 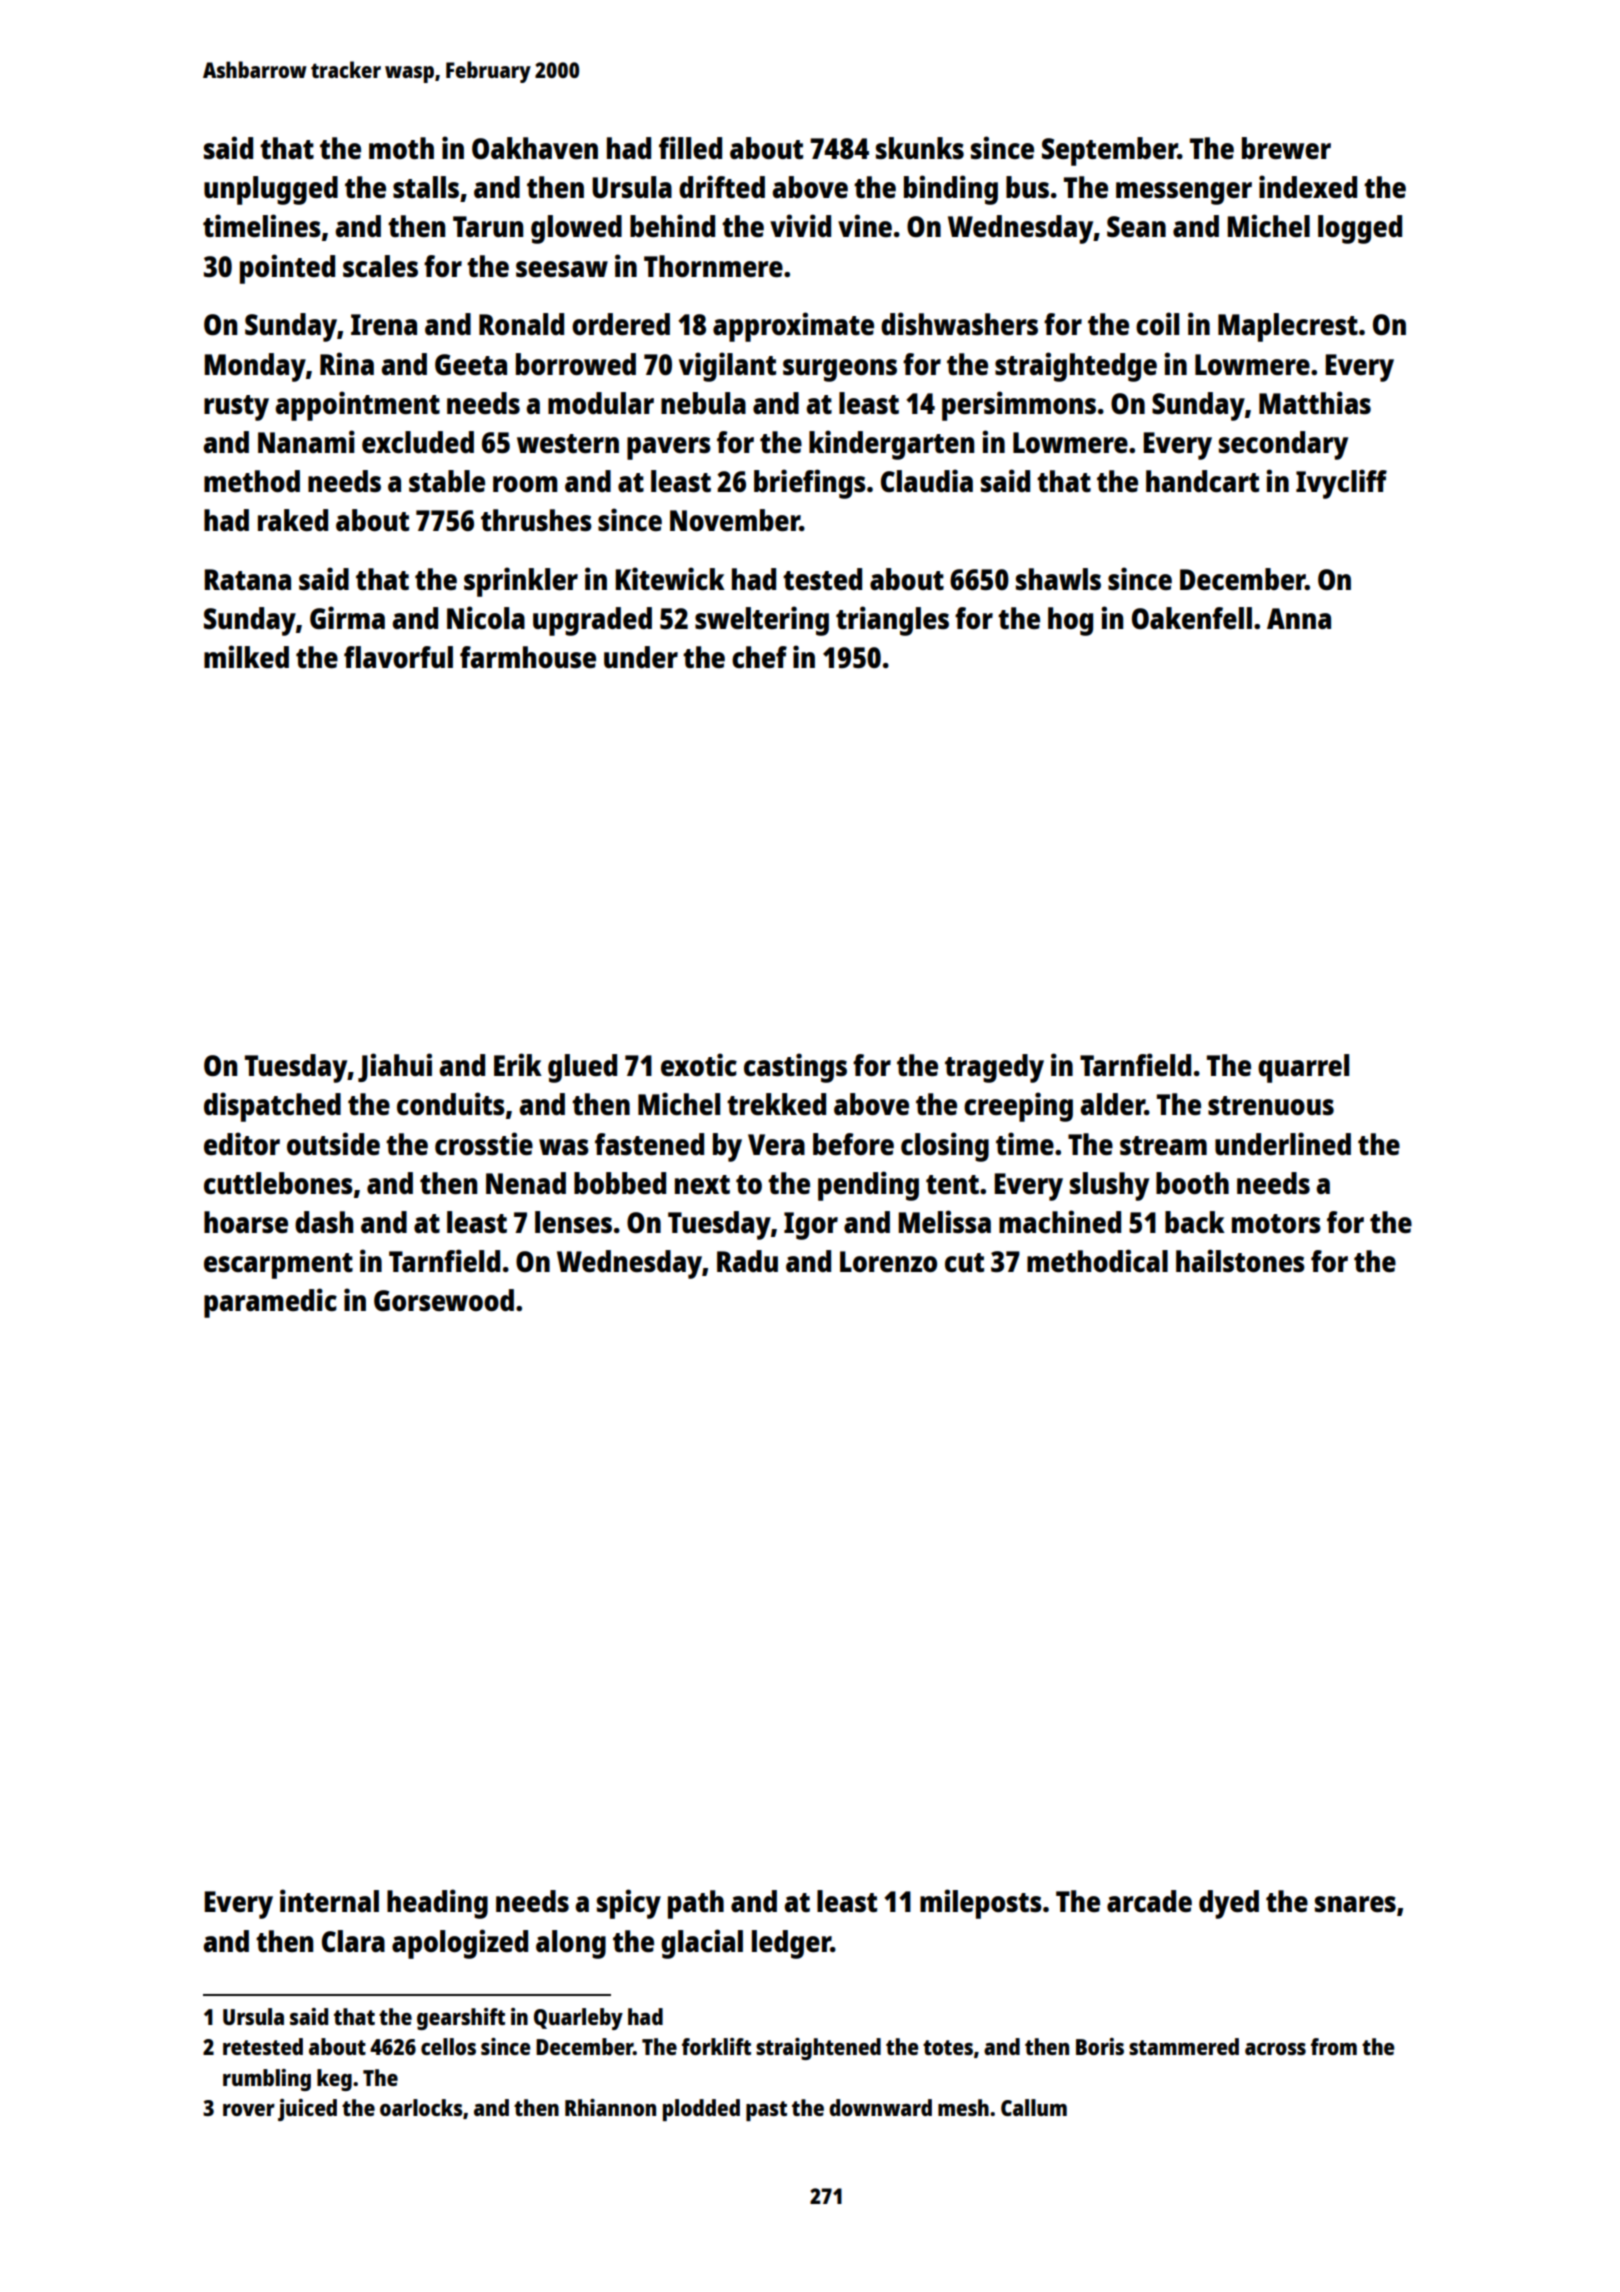 I want to click on rover, so click(x=249, y=2110).
